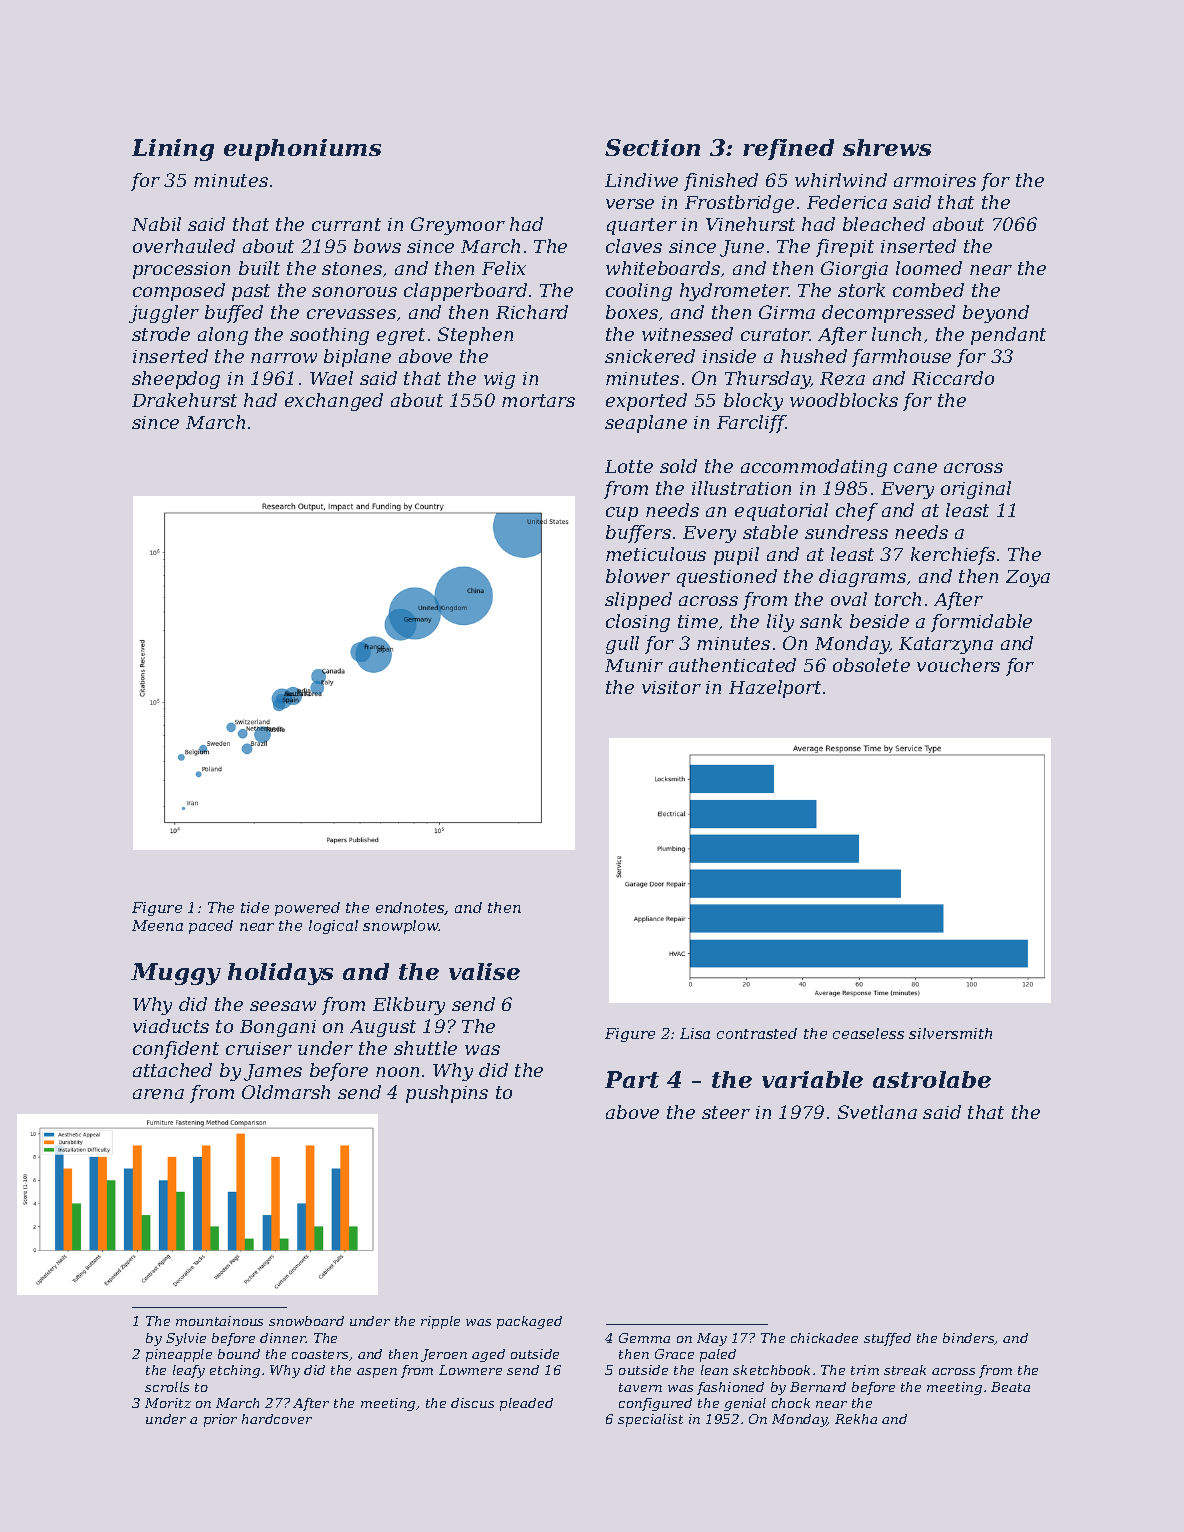 This screenshot has width=1184, height=1532. I want to click on exchanged, so click(334, 402).
